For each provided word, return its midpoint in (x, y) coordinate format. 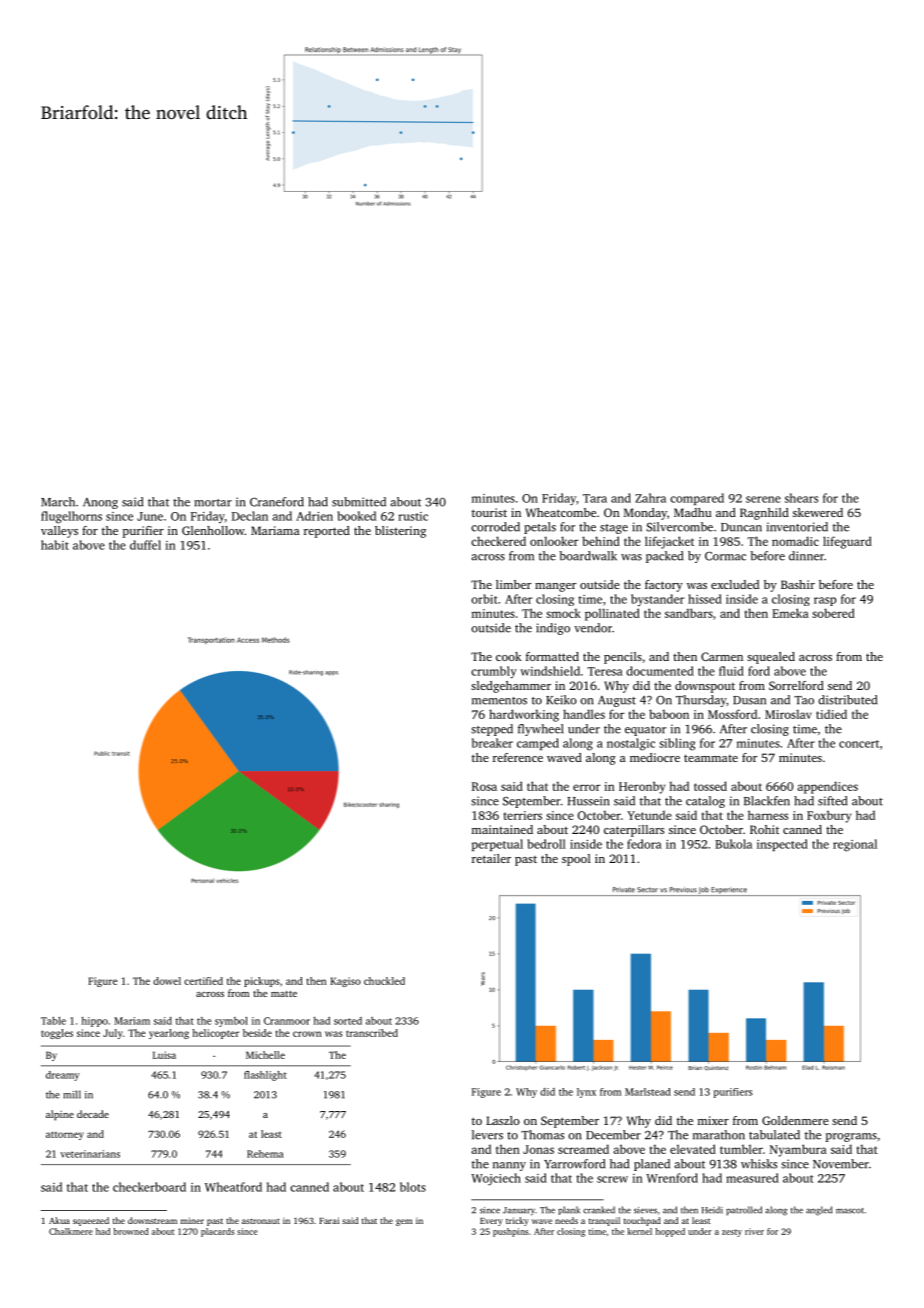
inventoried (797, 527)
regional (855, 845)
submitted (359, 502)
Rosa (484, 786)
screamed (583, 1149)
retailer (491, 858)
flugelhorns (71, 517)
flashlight (265, 1076)
